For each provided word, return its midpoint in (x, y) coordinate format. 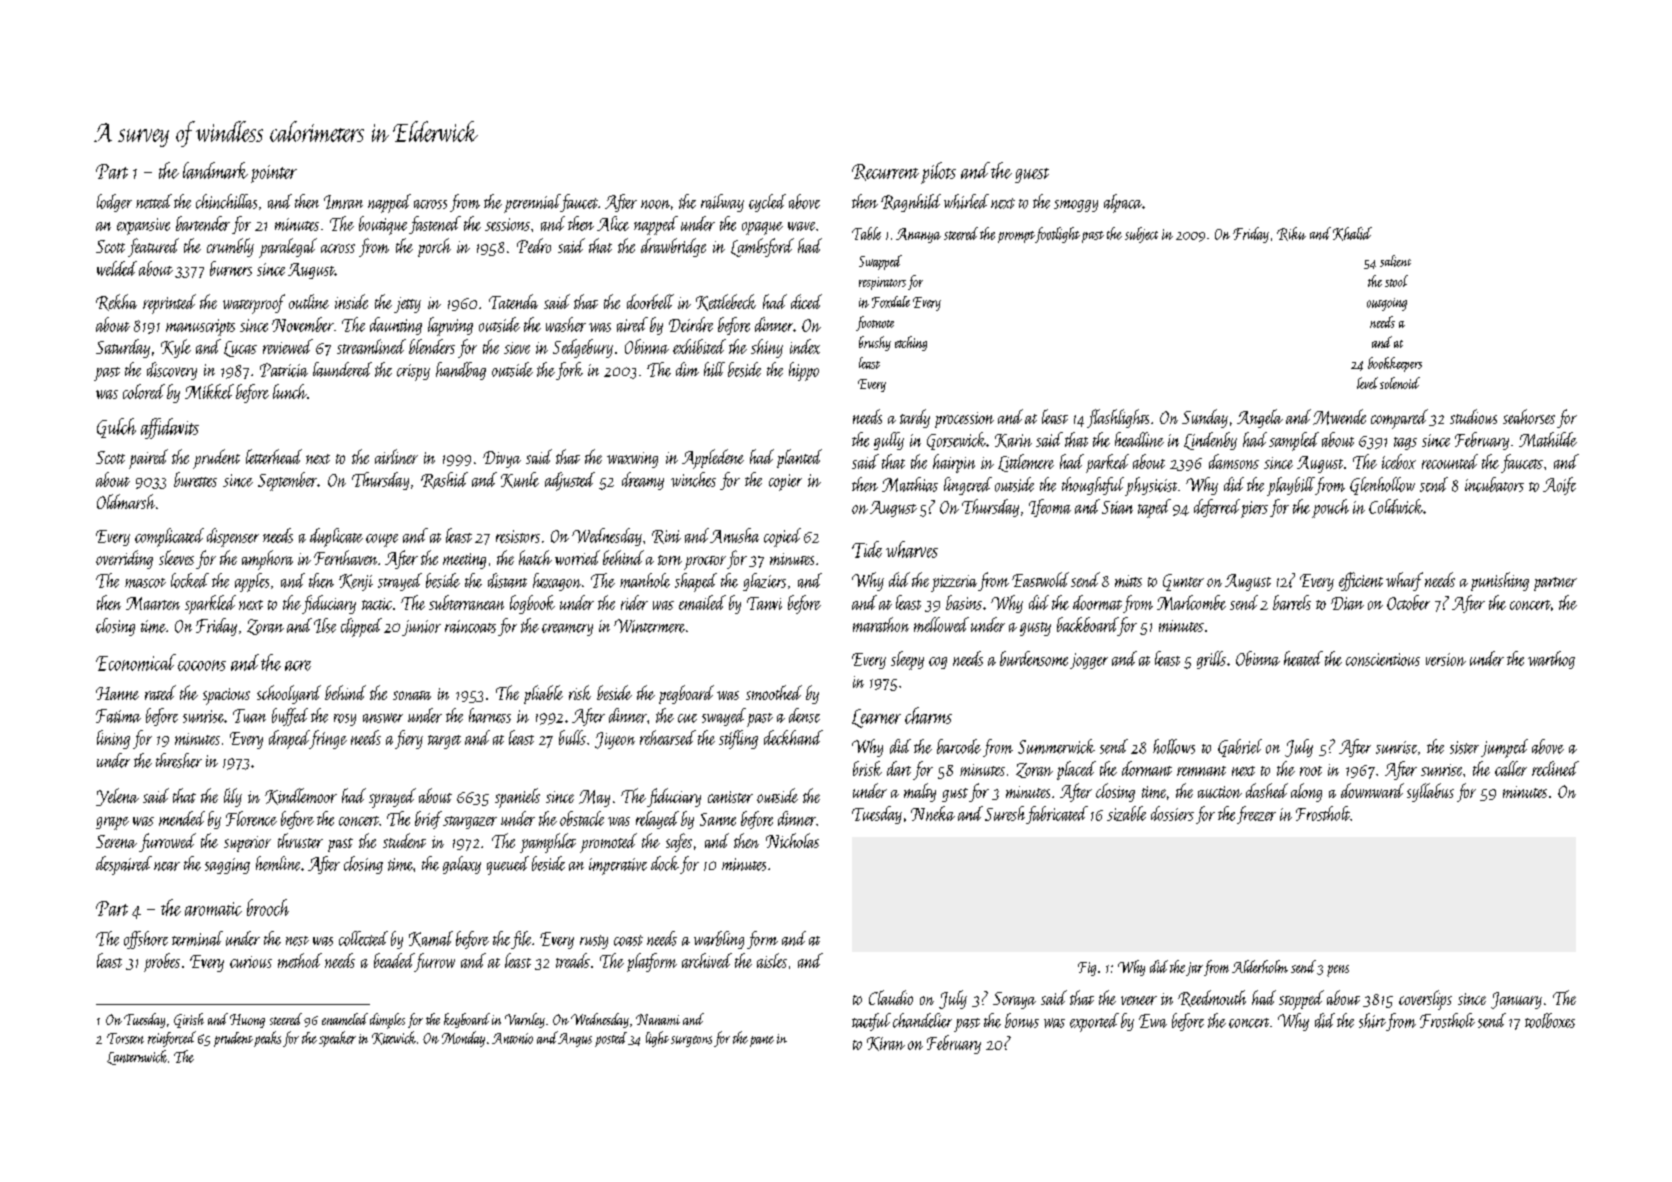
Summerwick (1056, 746)
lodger (114, 203)
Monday (463, 1039)
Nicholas (792, 840)
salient (1395, 261)
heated (1303, 658)
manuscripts (200, 327)
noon (655, 204)
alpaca (1123, 203)
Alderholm (1260, 966)
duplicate (336, 537)
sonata (412, 695)
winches (693, 479)
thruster (300, 840)
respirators (882, 283)
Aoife (1559, 486)
